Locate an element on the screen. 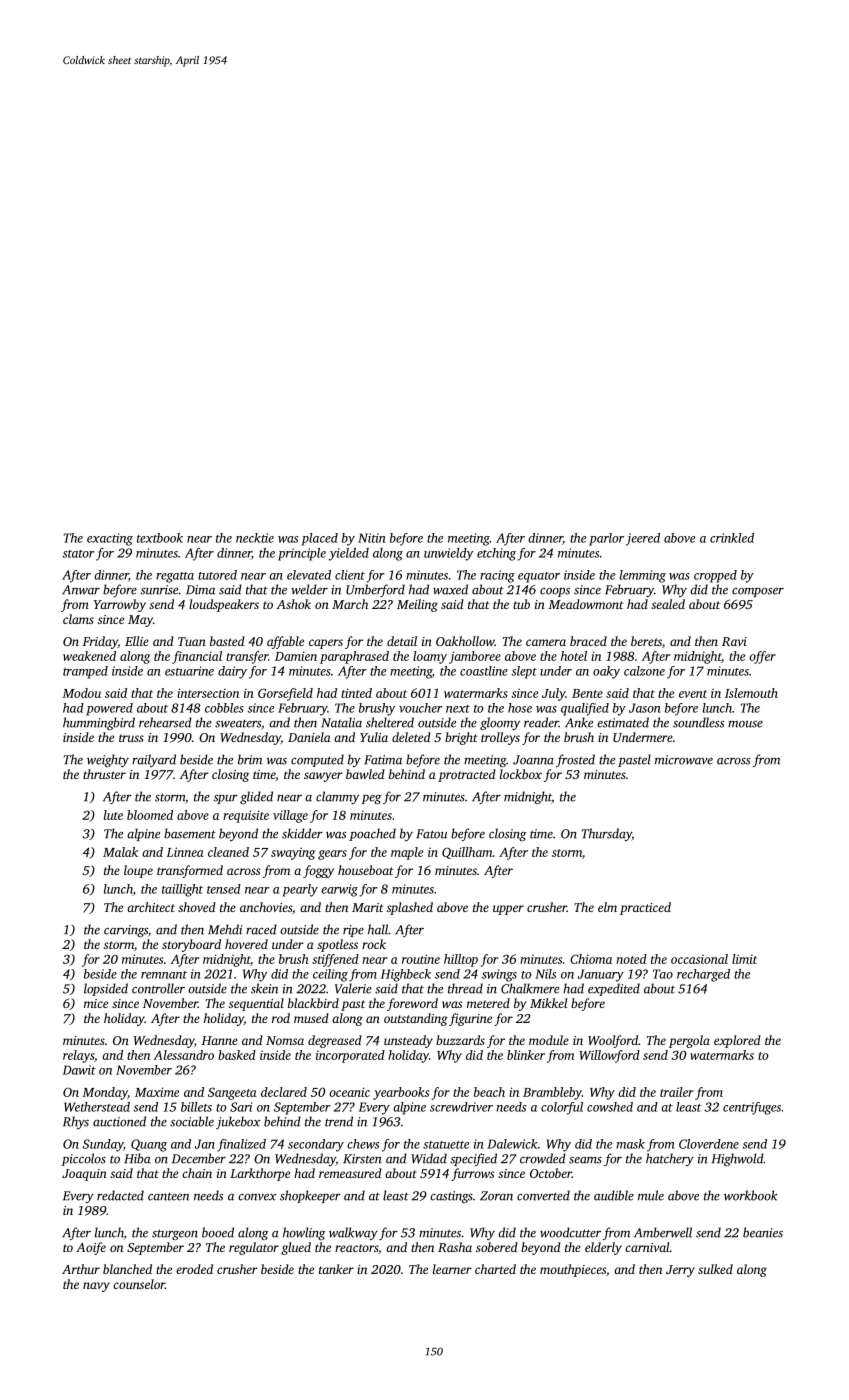 The height and width of the screenshot is (1400, 849). January is located at coordinates (601, 975).
